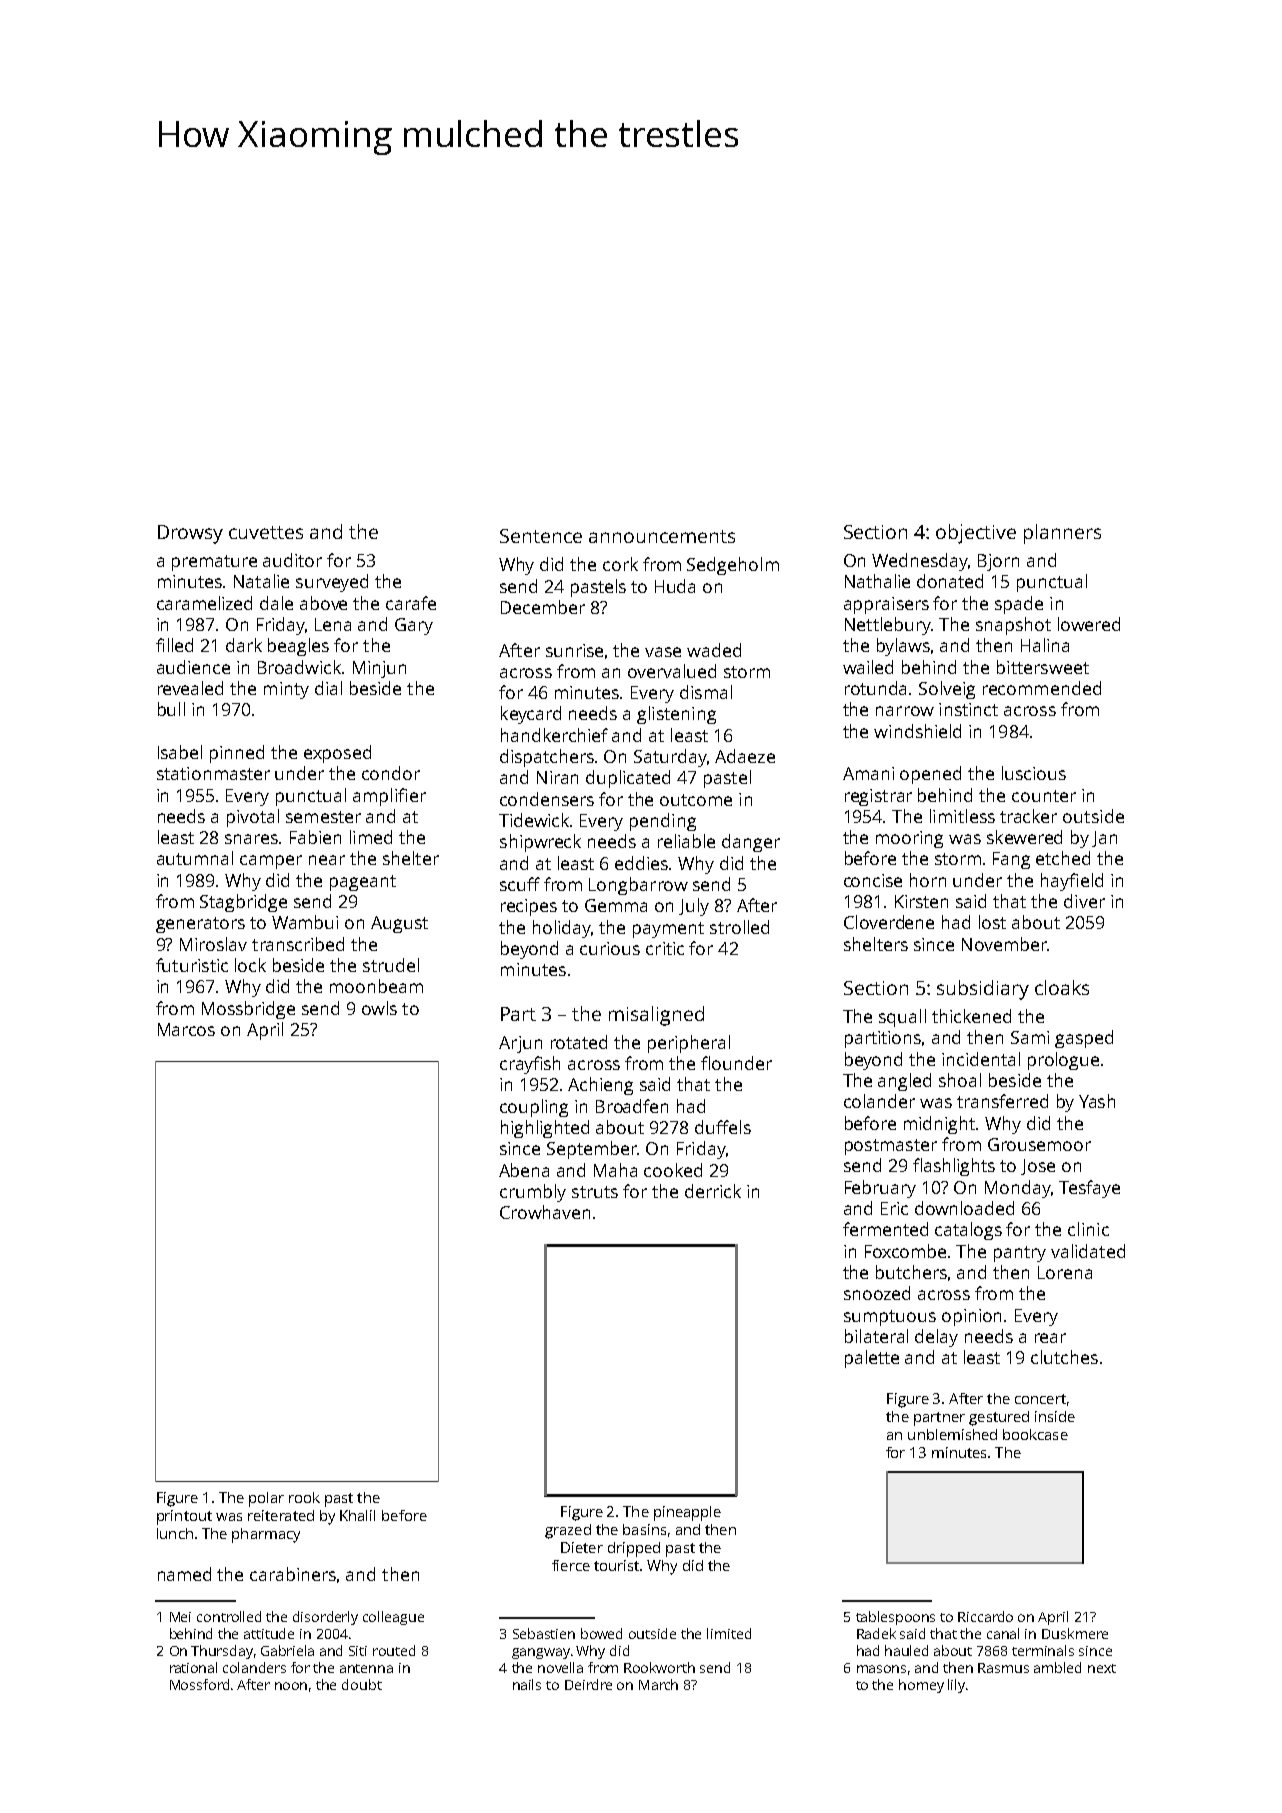 The height and width of the image is (1813, 1282). What do you see at coordinates (663, 652) in the image?
I see `vase` at bounding box center [663, 652].
